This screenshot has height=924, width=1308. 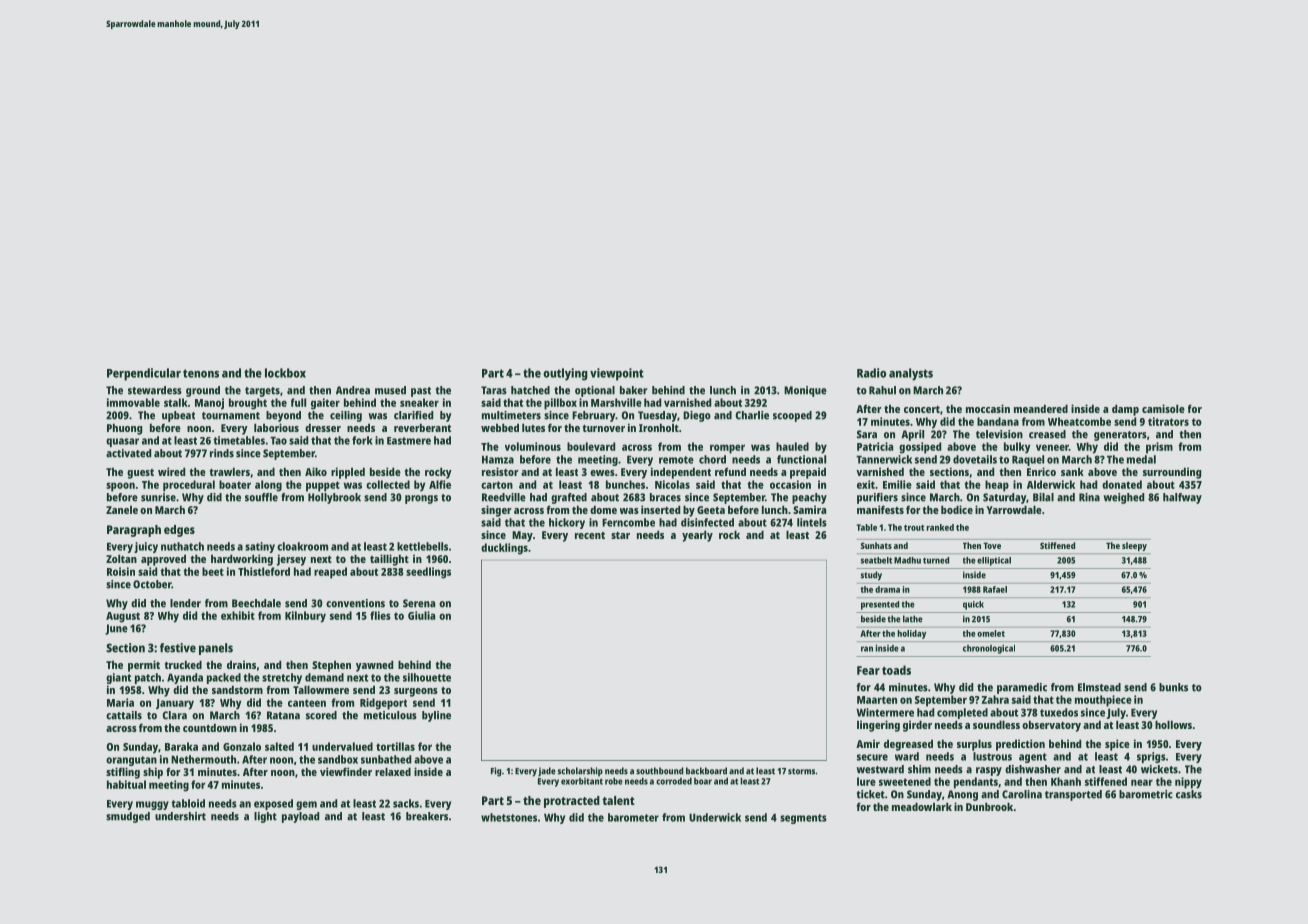 I want to click on Maarten, so click(x=877, y=700).
